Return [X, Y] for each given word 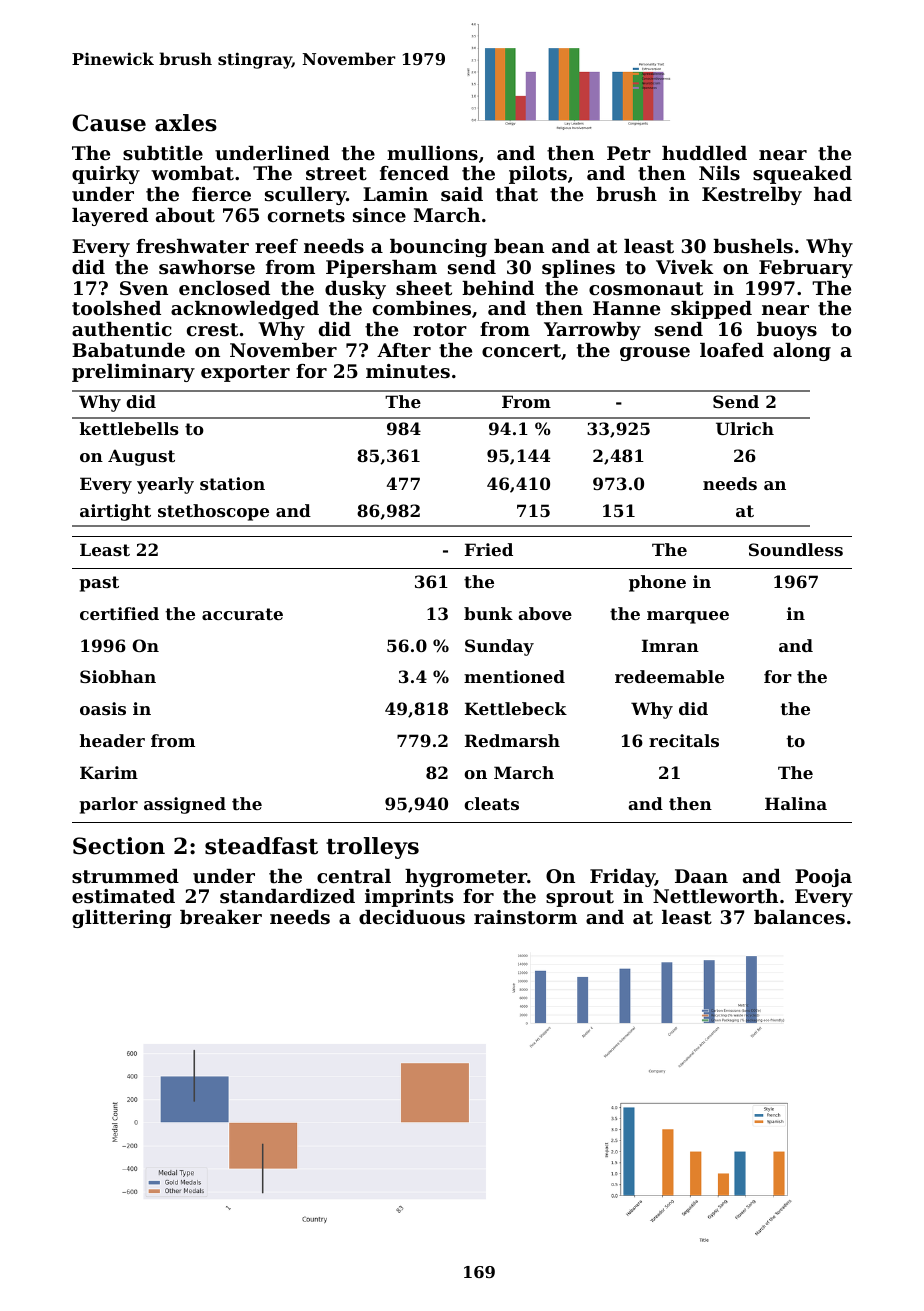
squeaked [802, 175]
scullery [305, 196]
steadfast [261, 846]
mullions [432, 153]
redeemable [669, 676]
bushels [753, 246]
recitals [684, 740]
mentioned [514, 676]
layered [110, 217]
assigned [185, 805]
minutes [408, 371]
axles [186, 123]
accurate [242, 614]
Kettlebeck [516, 708]
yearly [165, 485]
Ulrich [745, 428]
